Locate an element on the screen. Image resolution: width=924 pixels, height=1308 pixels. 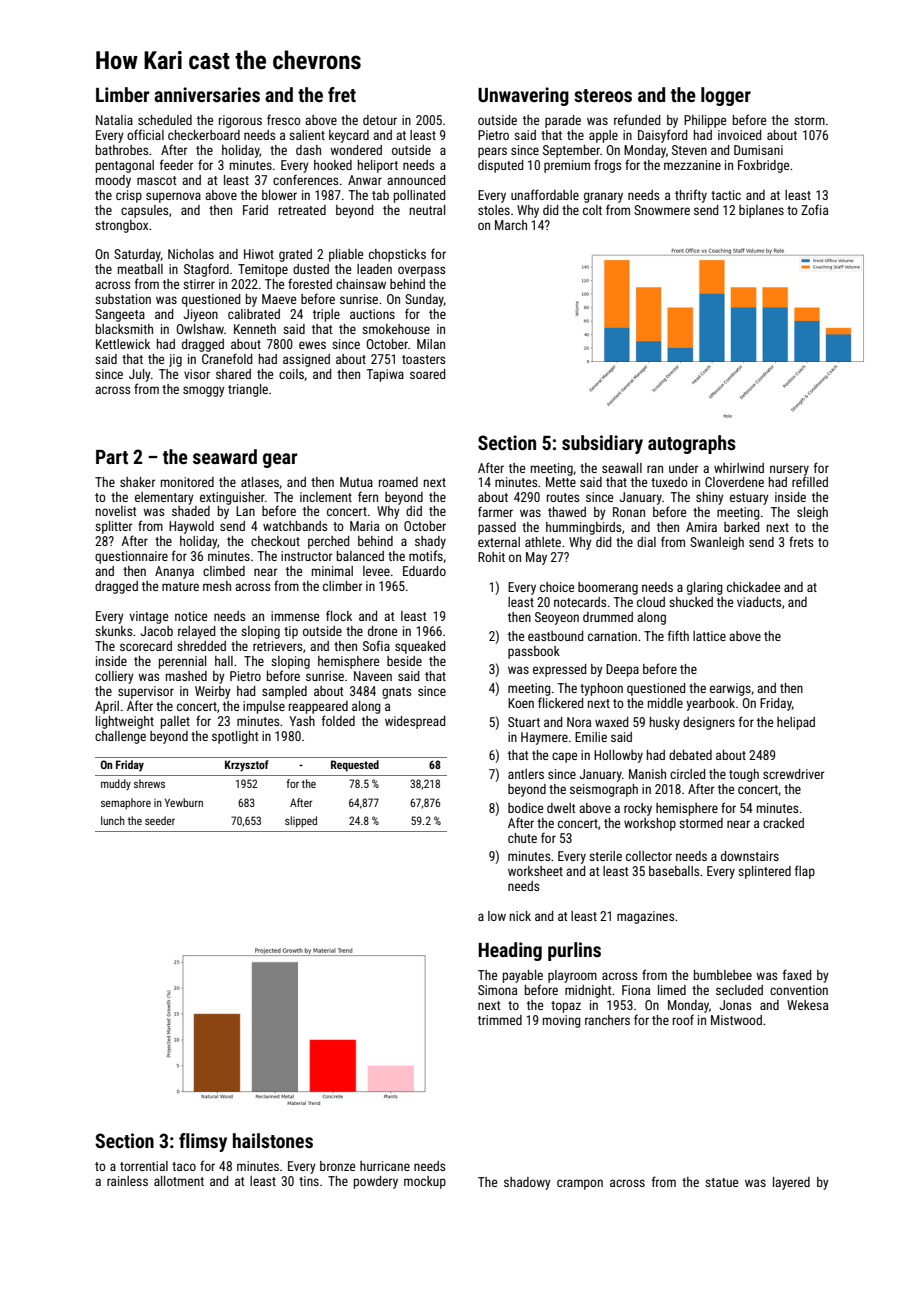
Rohit is located at coordinates (491, 557).
